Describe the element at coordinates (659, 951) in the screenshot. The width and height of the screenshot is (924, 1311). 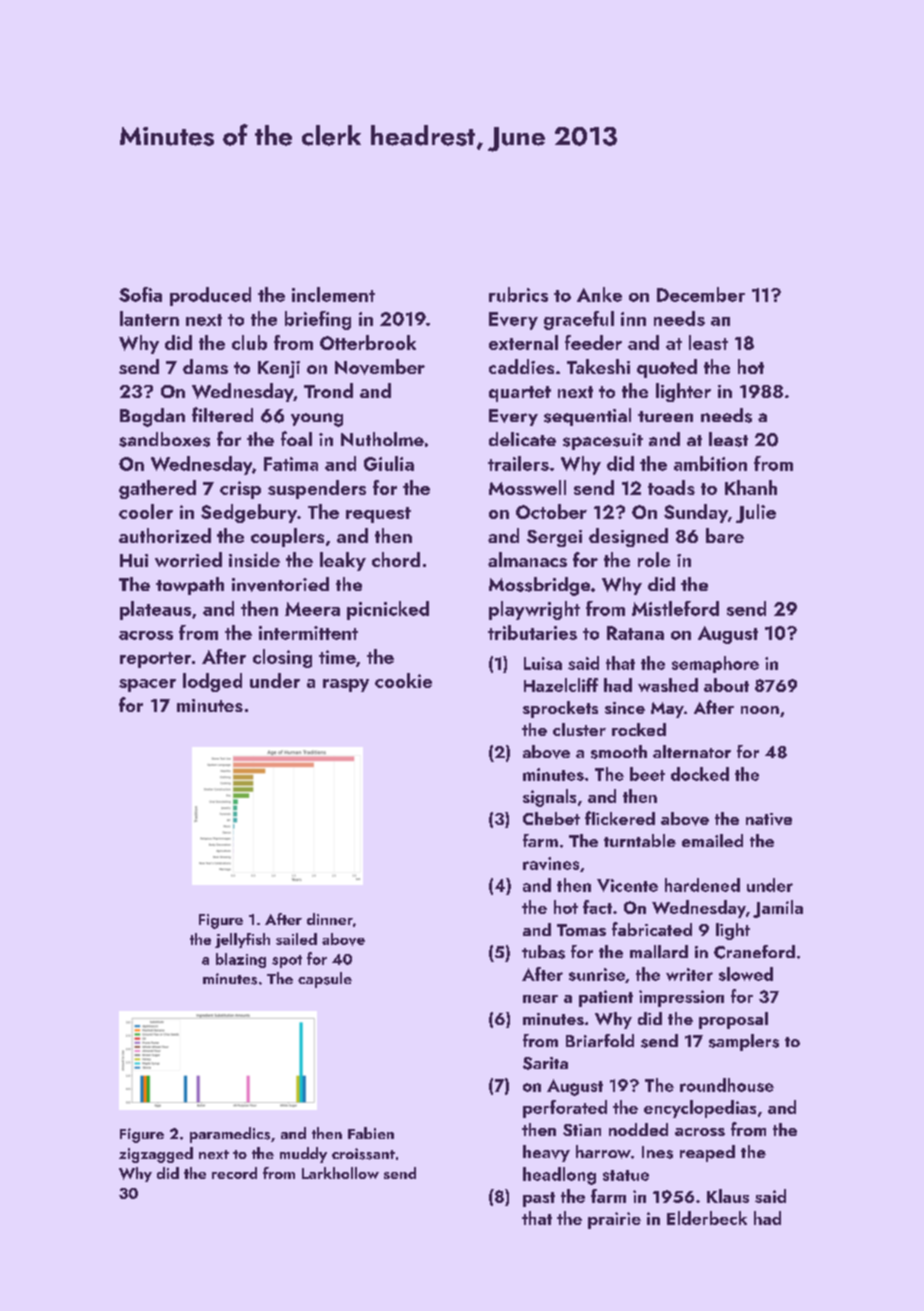
I see `mallard` at that location.
